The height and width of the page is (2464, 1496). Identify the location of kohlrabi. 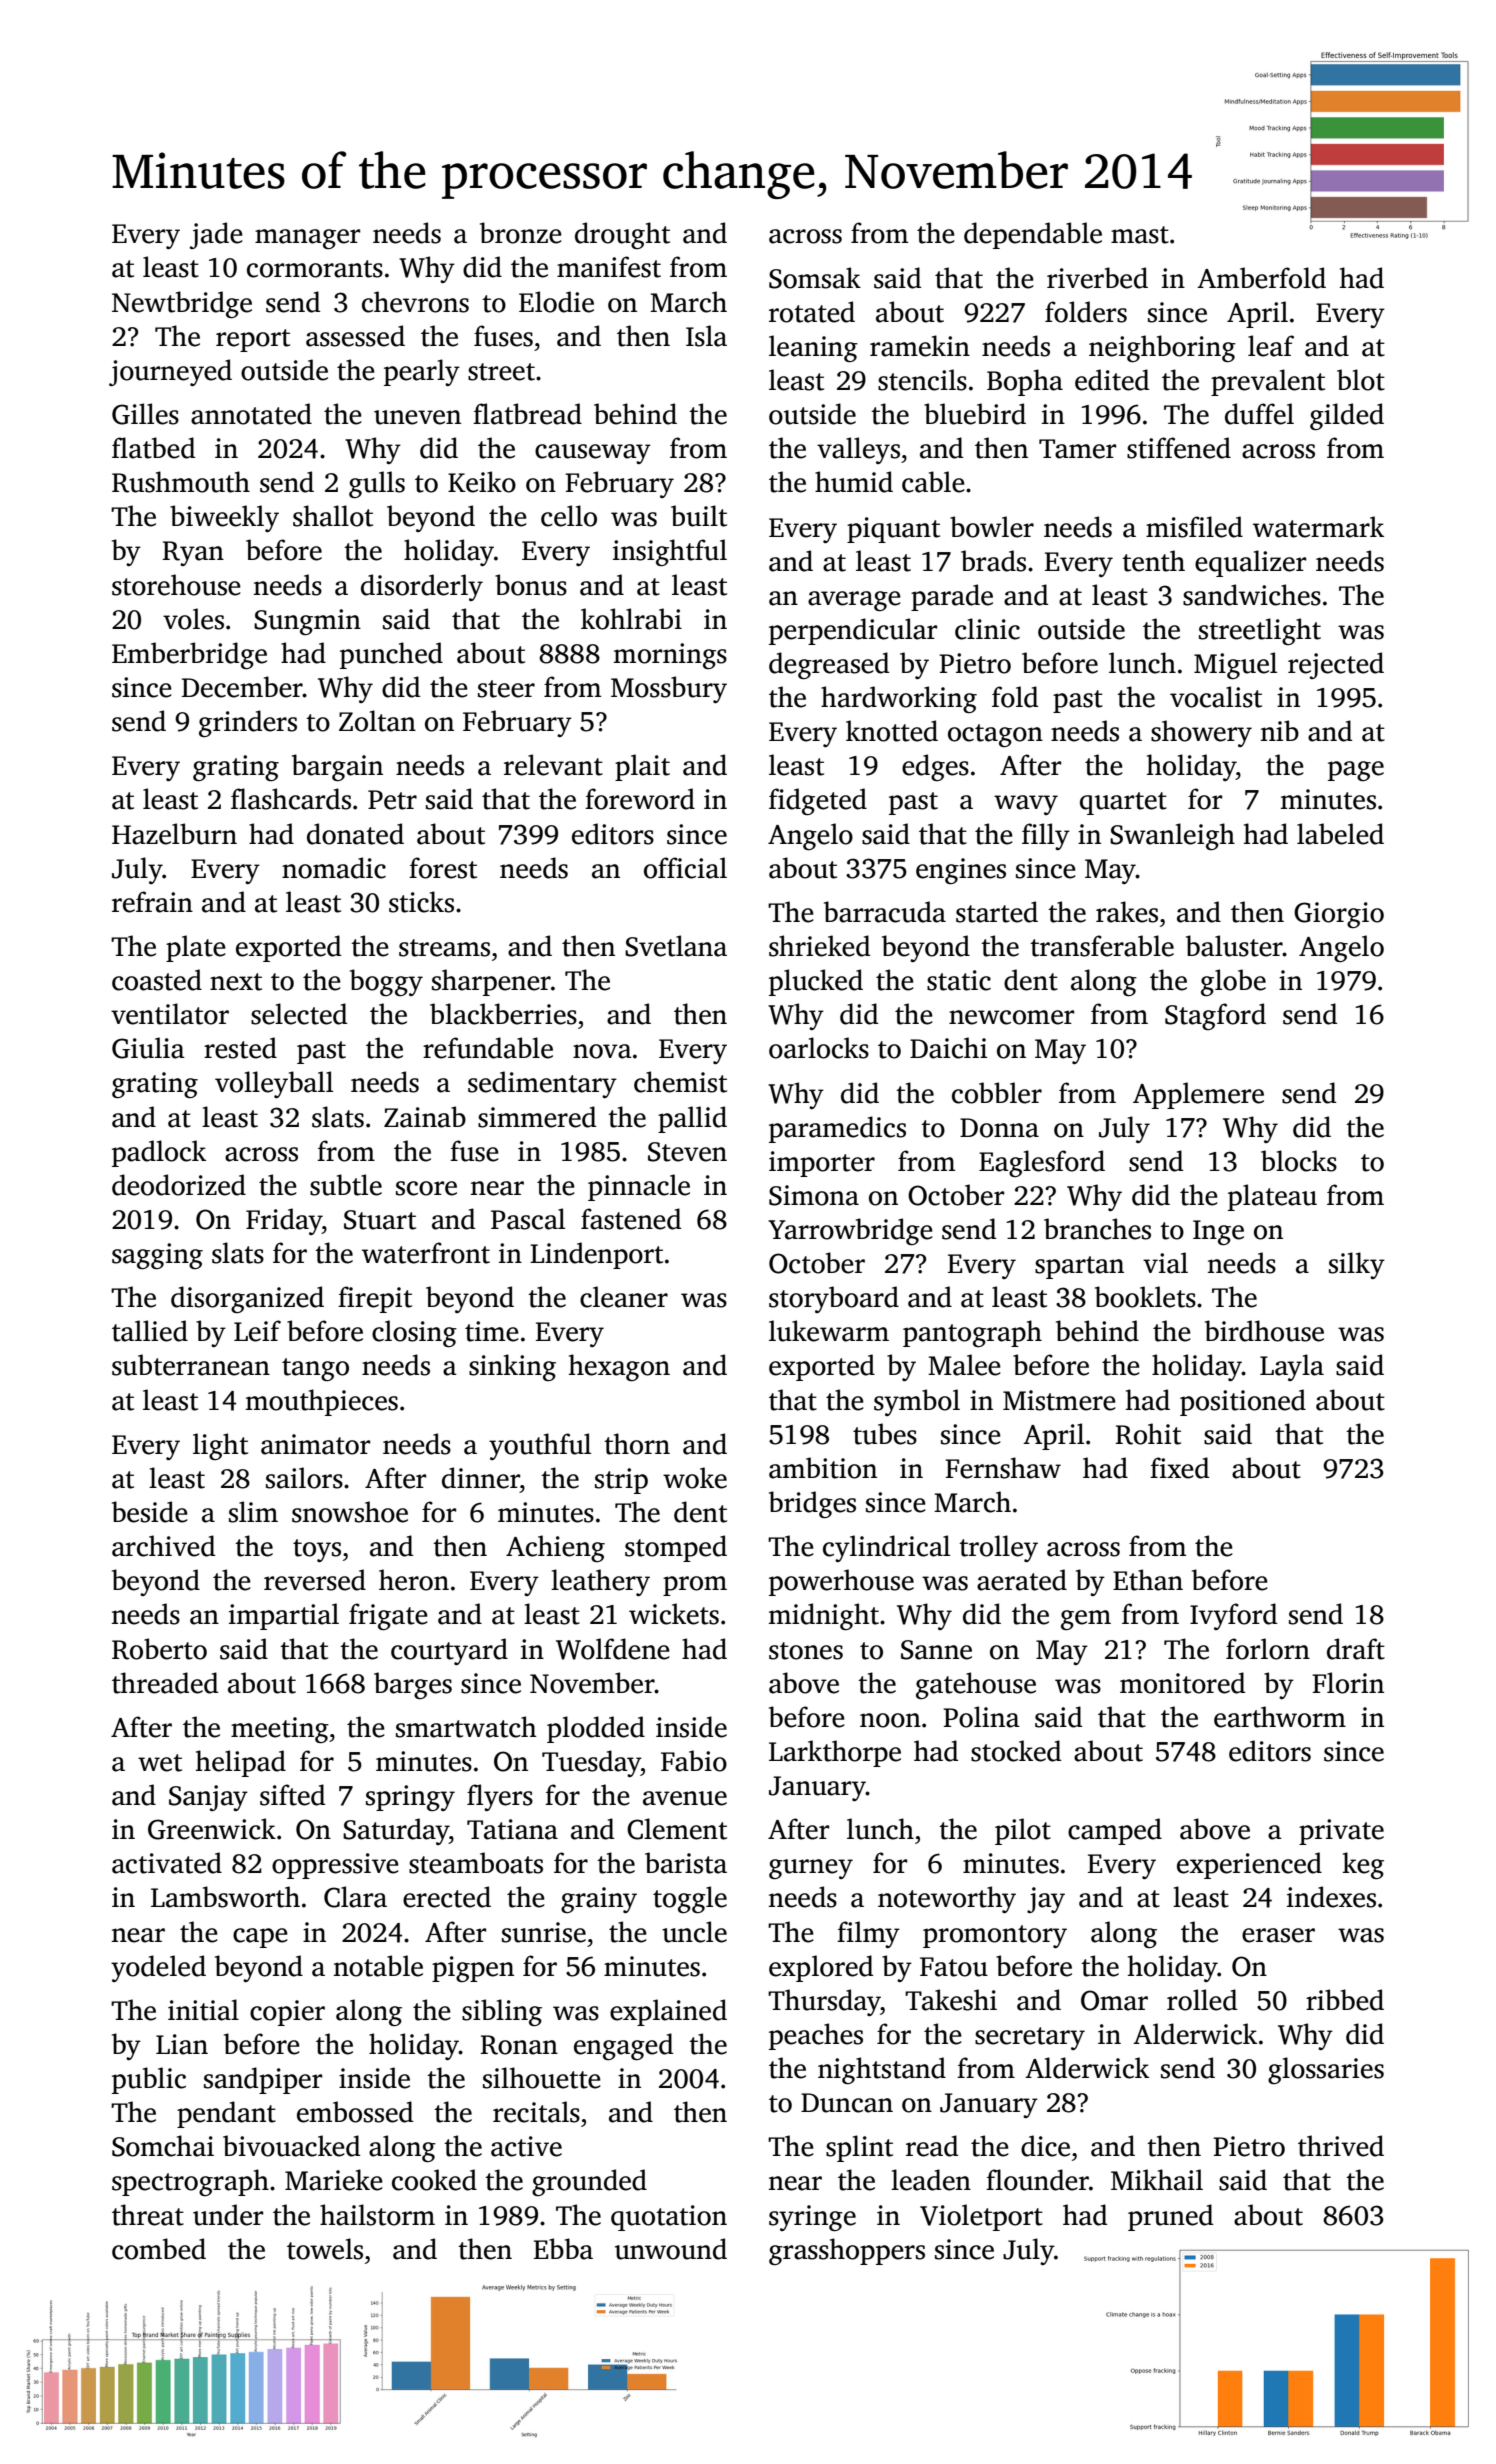
(631, 619).
